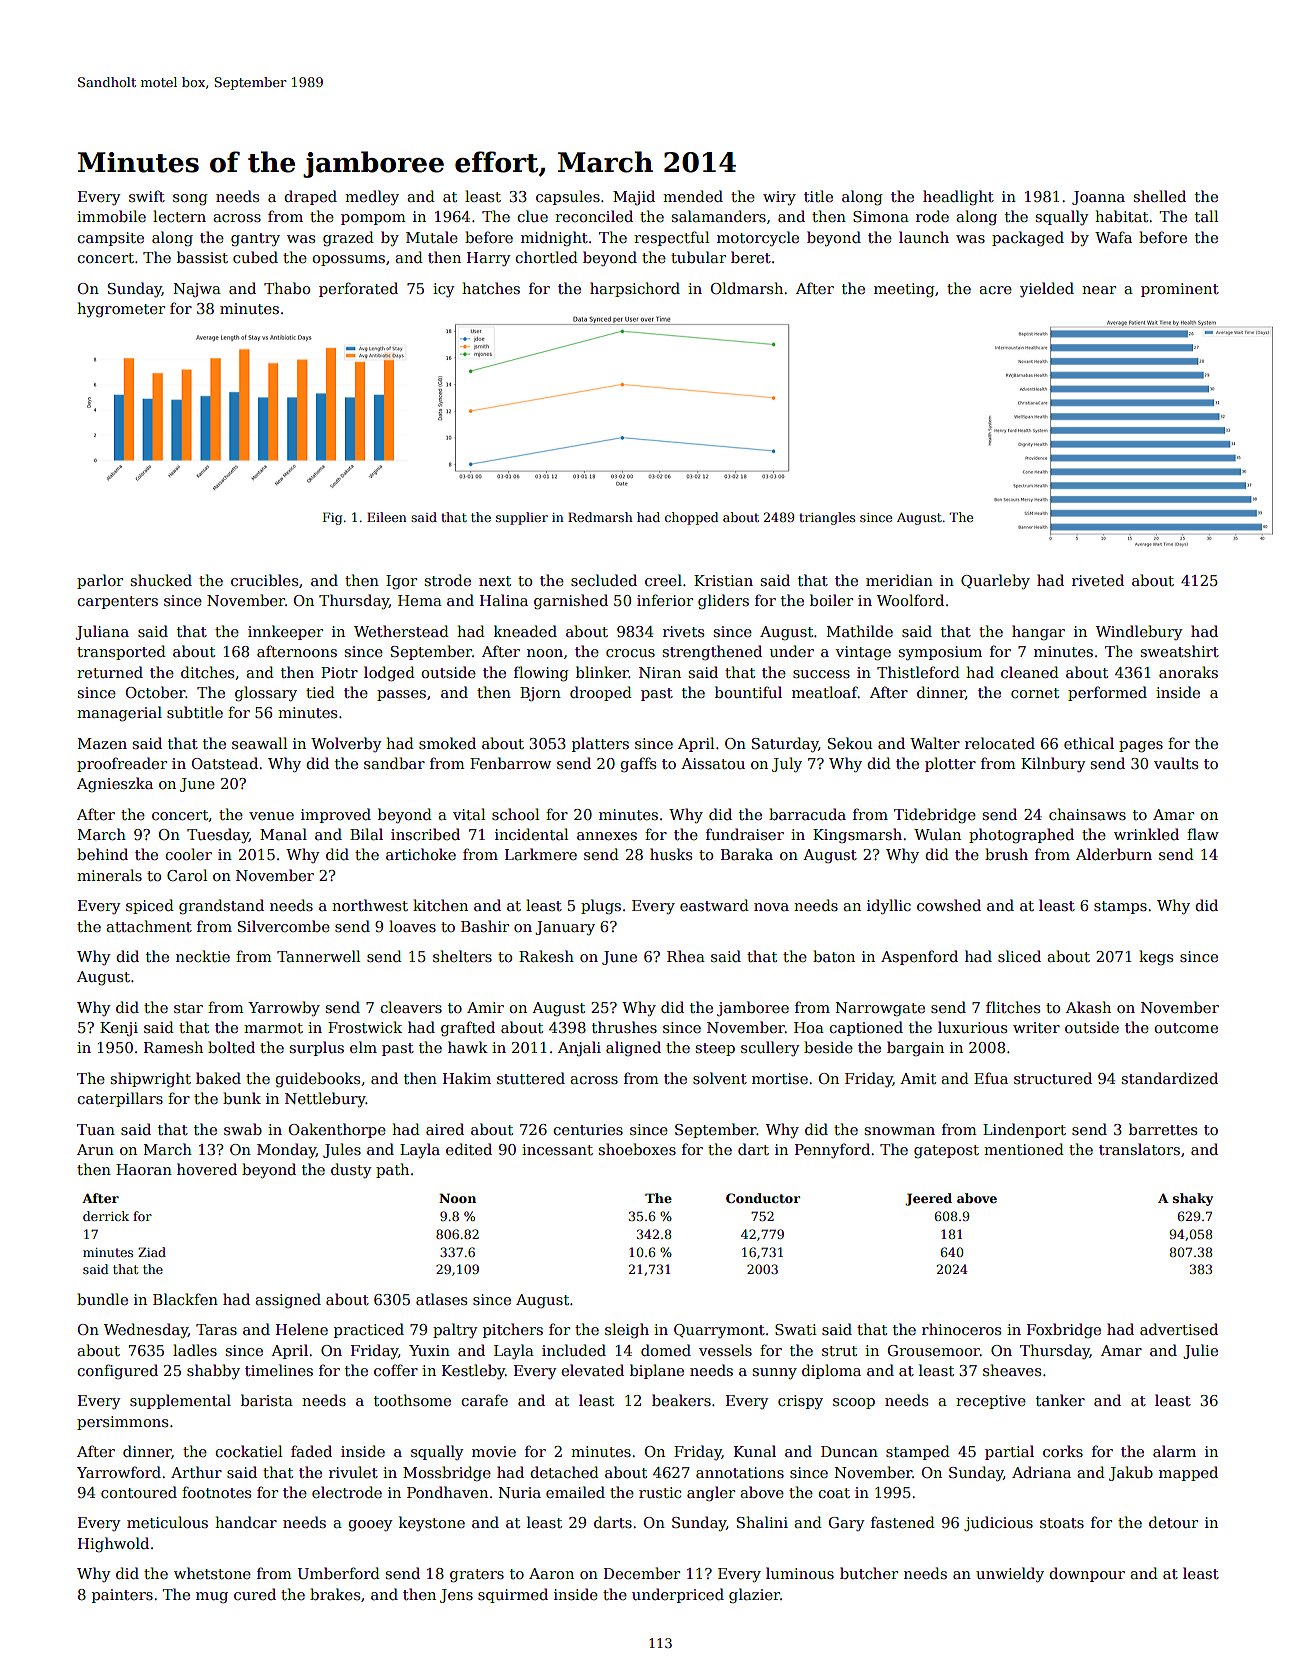 The image size is (1296, 1678). I want to click on wiry, so click(779, 198).
